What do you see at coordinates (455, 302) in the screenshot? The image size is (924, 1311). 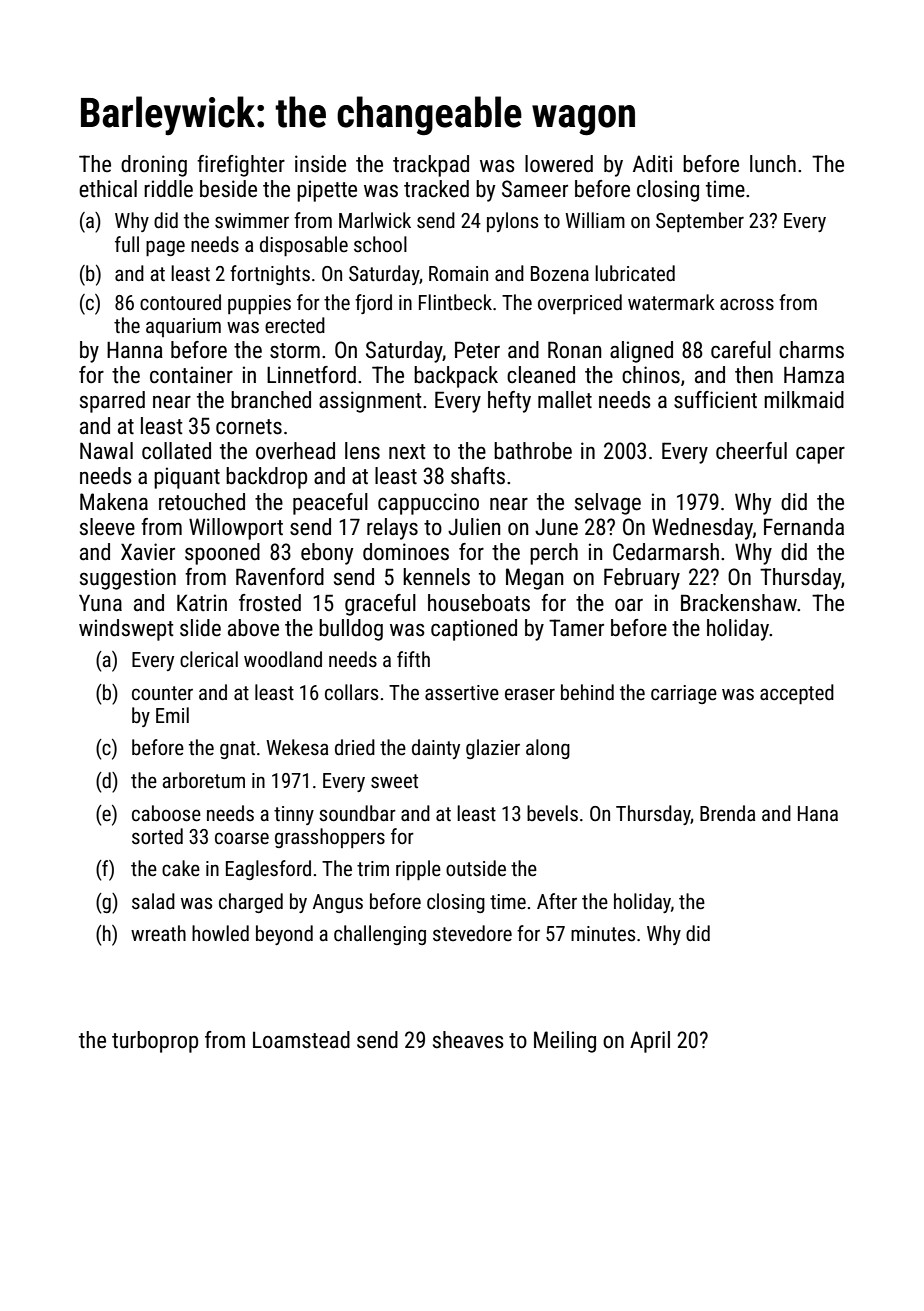 I see `Flintbeck` at bounding box center [455, 302].
